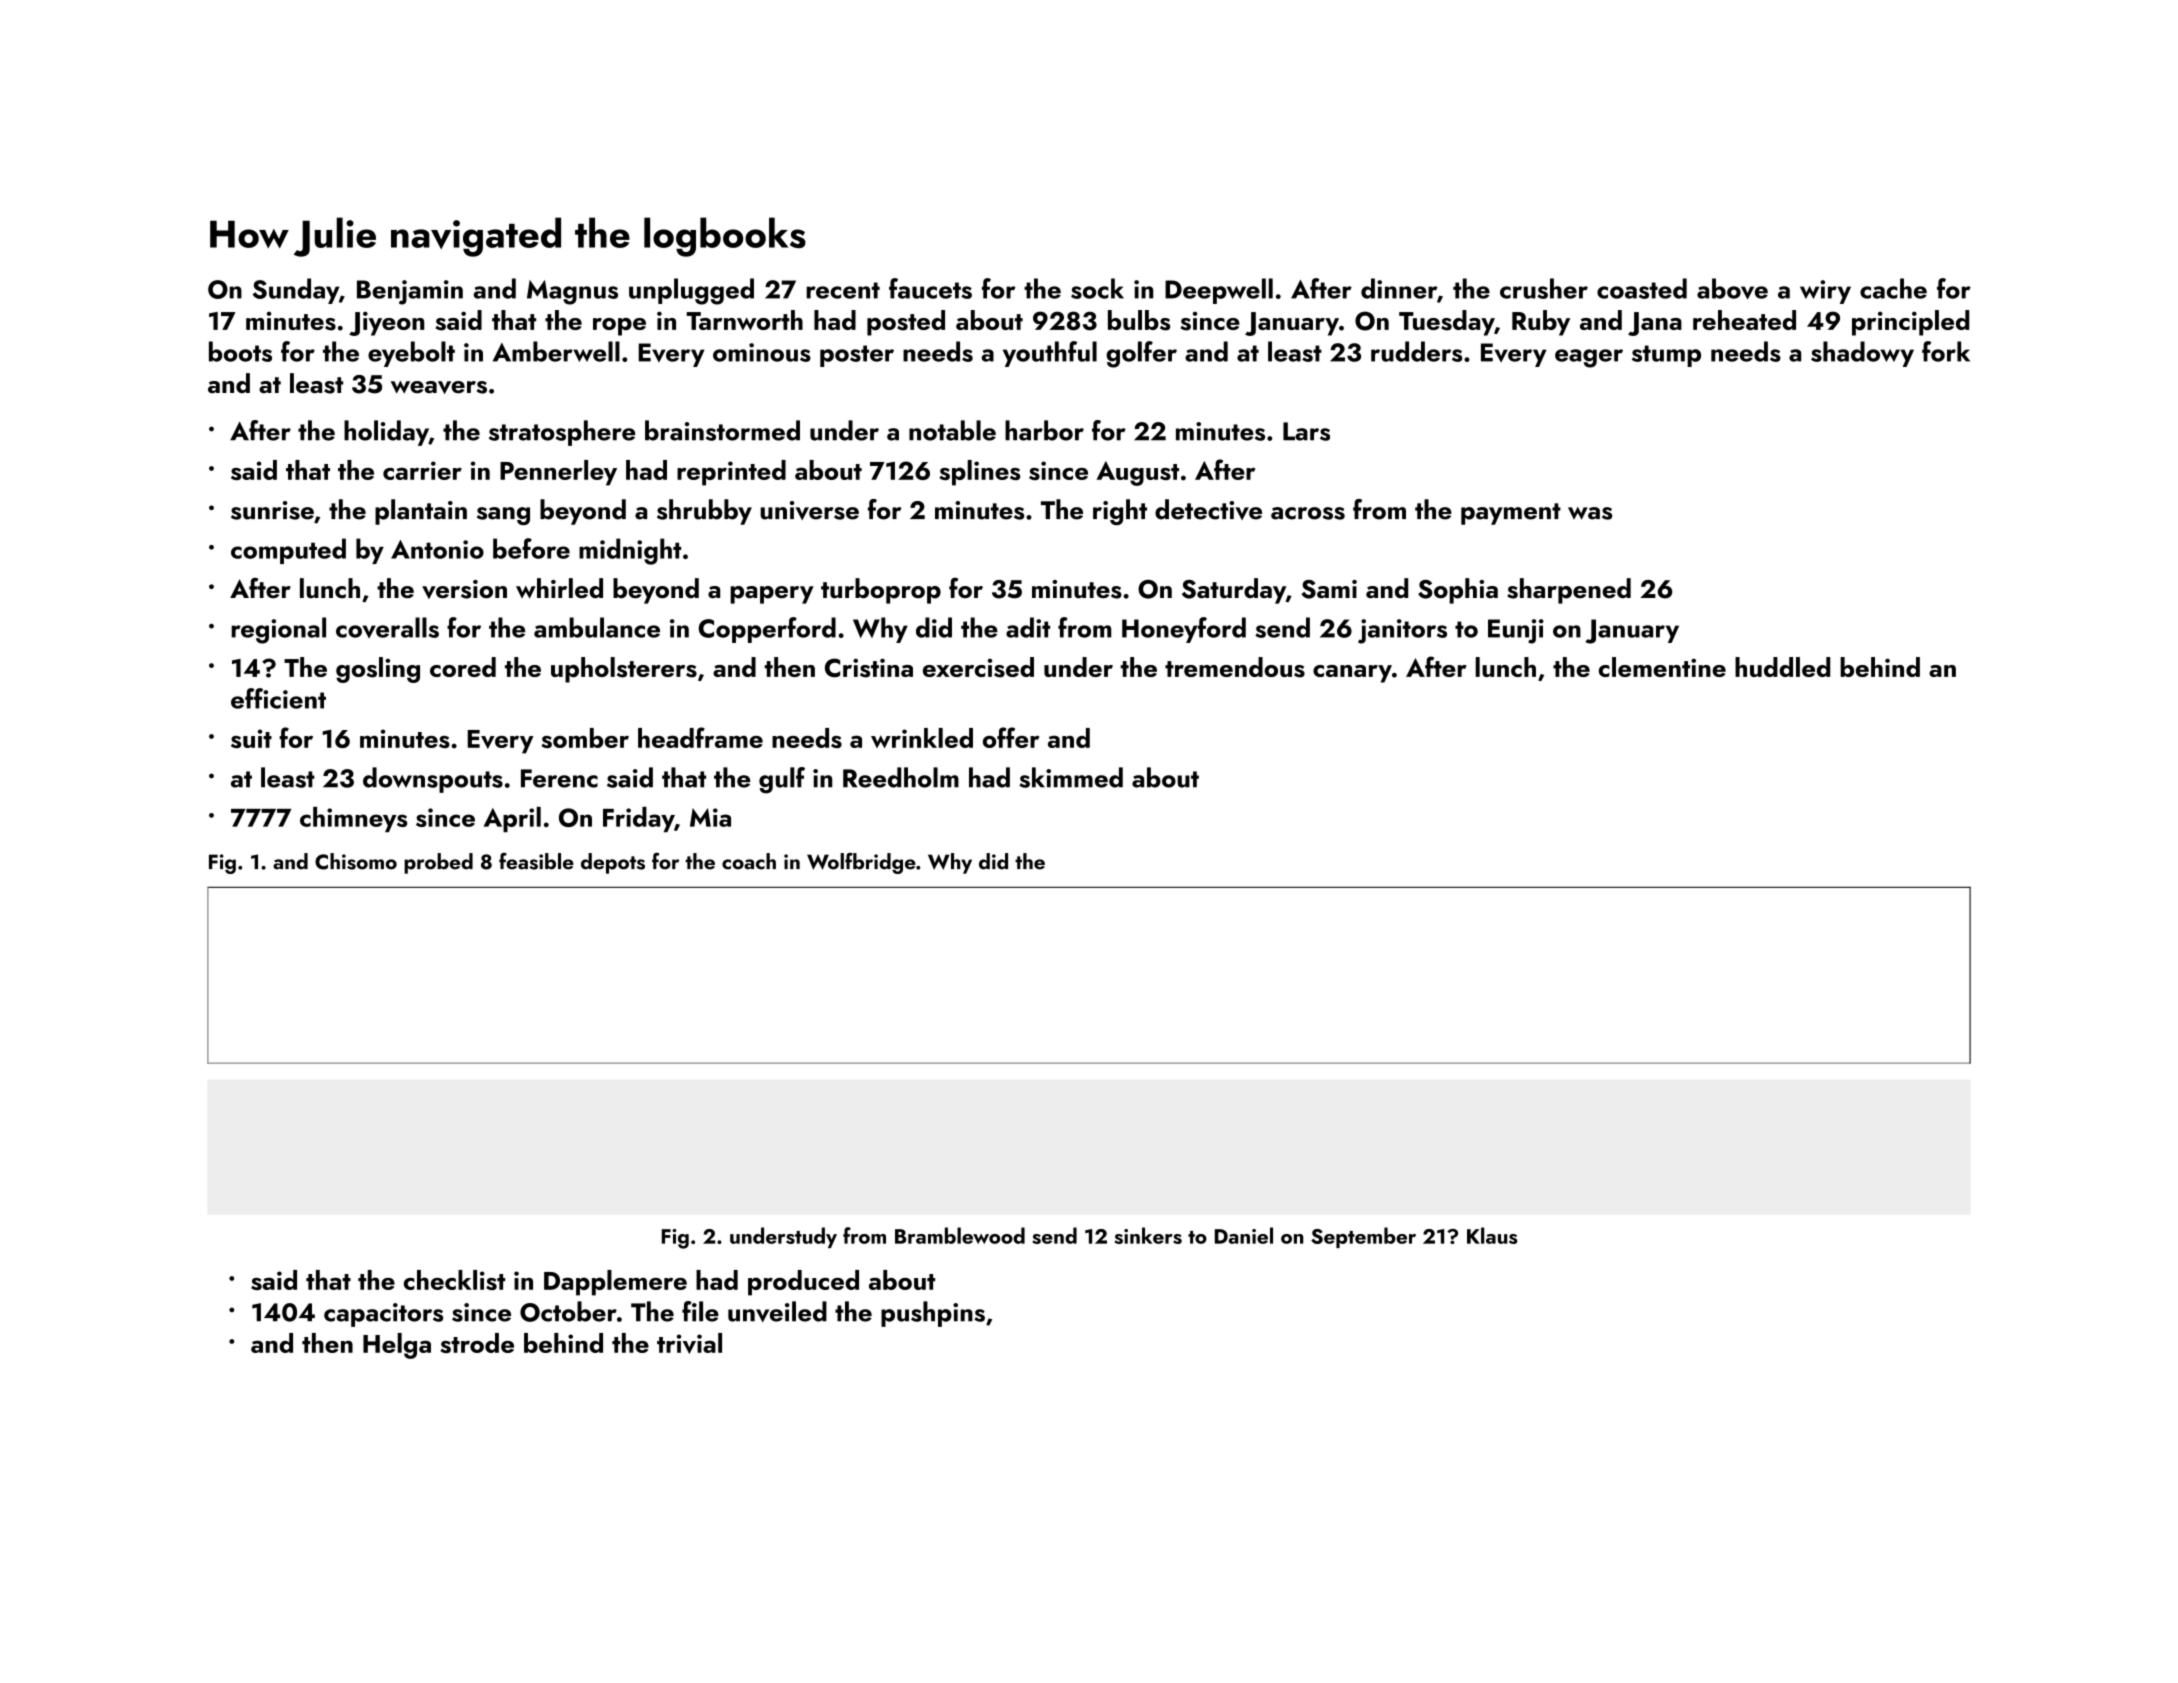 The width and height of the screenshot is (2178, 1683). I want to click on gulf, so click(782, 780).
